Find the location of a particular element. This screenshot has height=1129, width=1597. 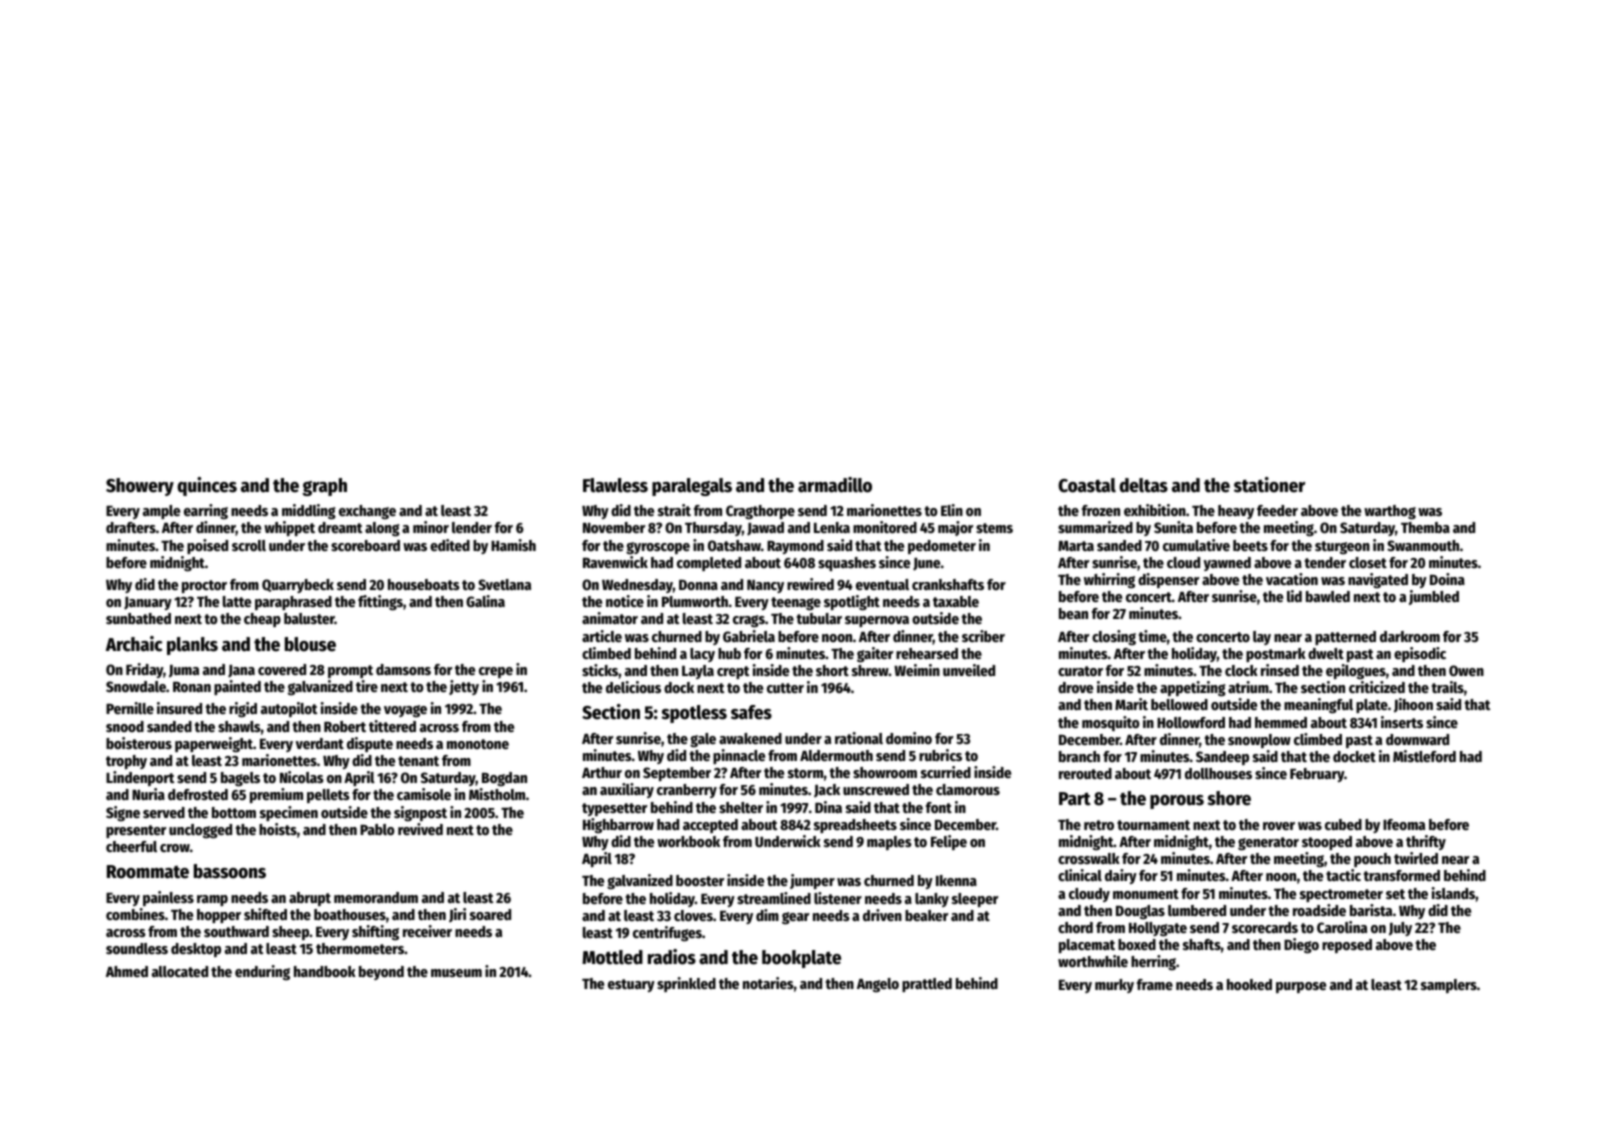

Sunita is located at coordinates (1173, 527).
